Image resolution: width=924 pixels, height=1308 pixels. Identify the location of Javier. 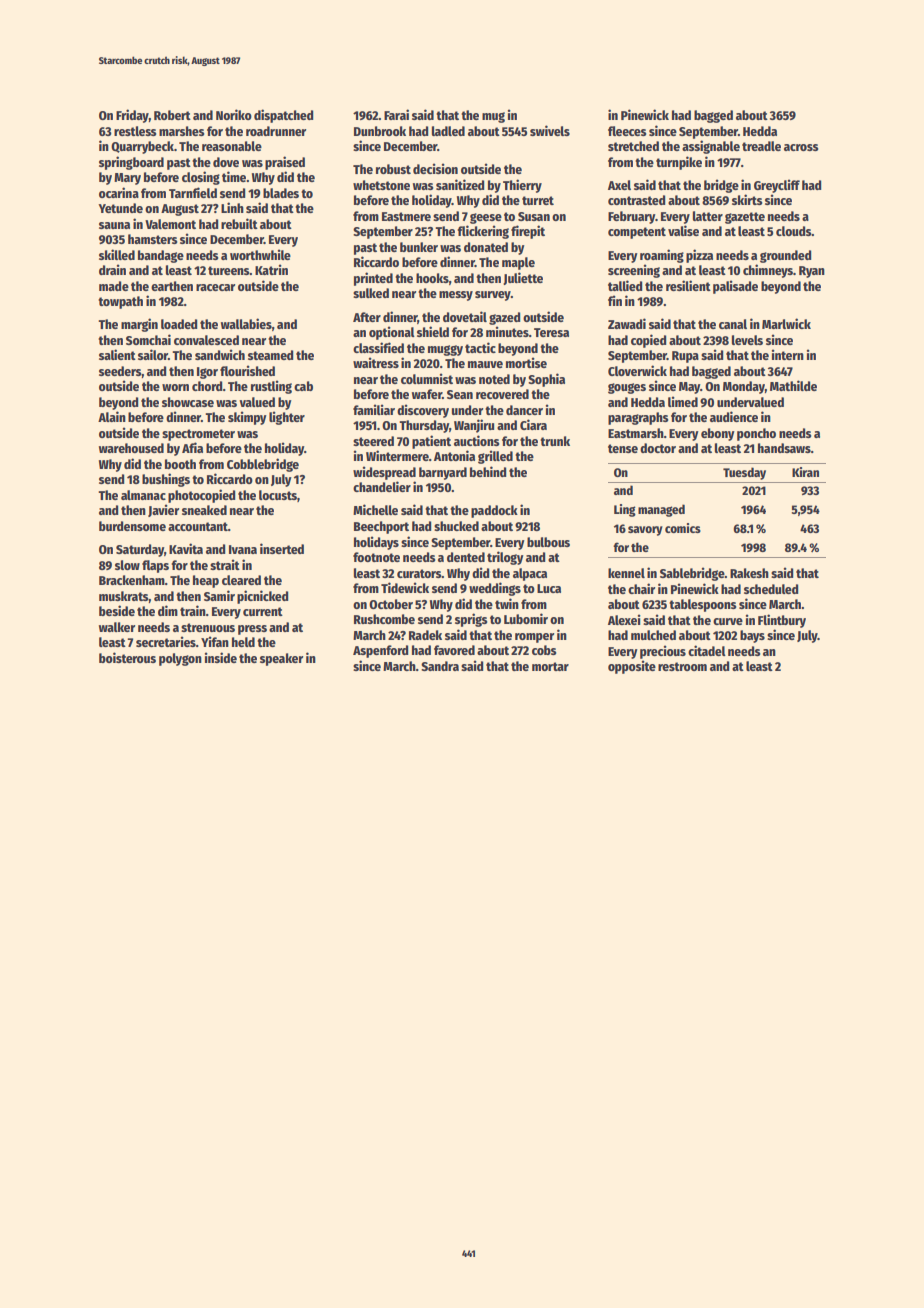
(163, 510).
